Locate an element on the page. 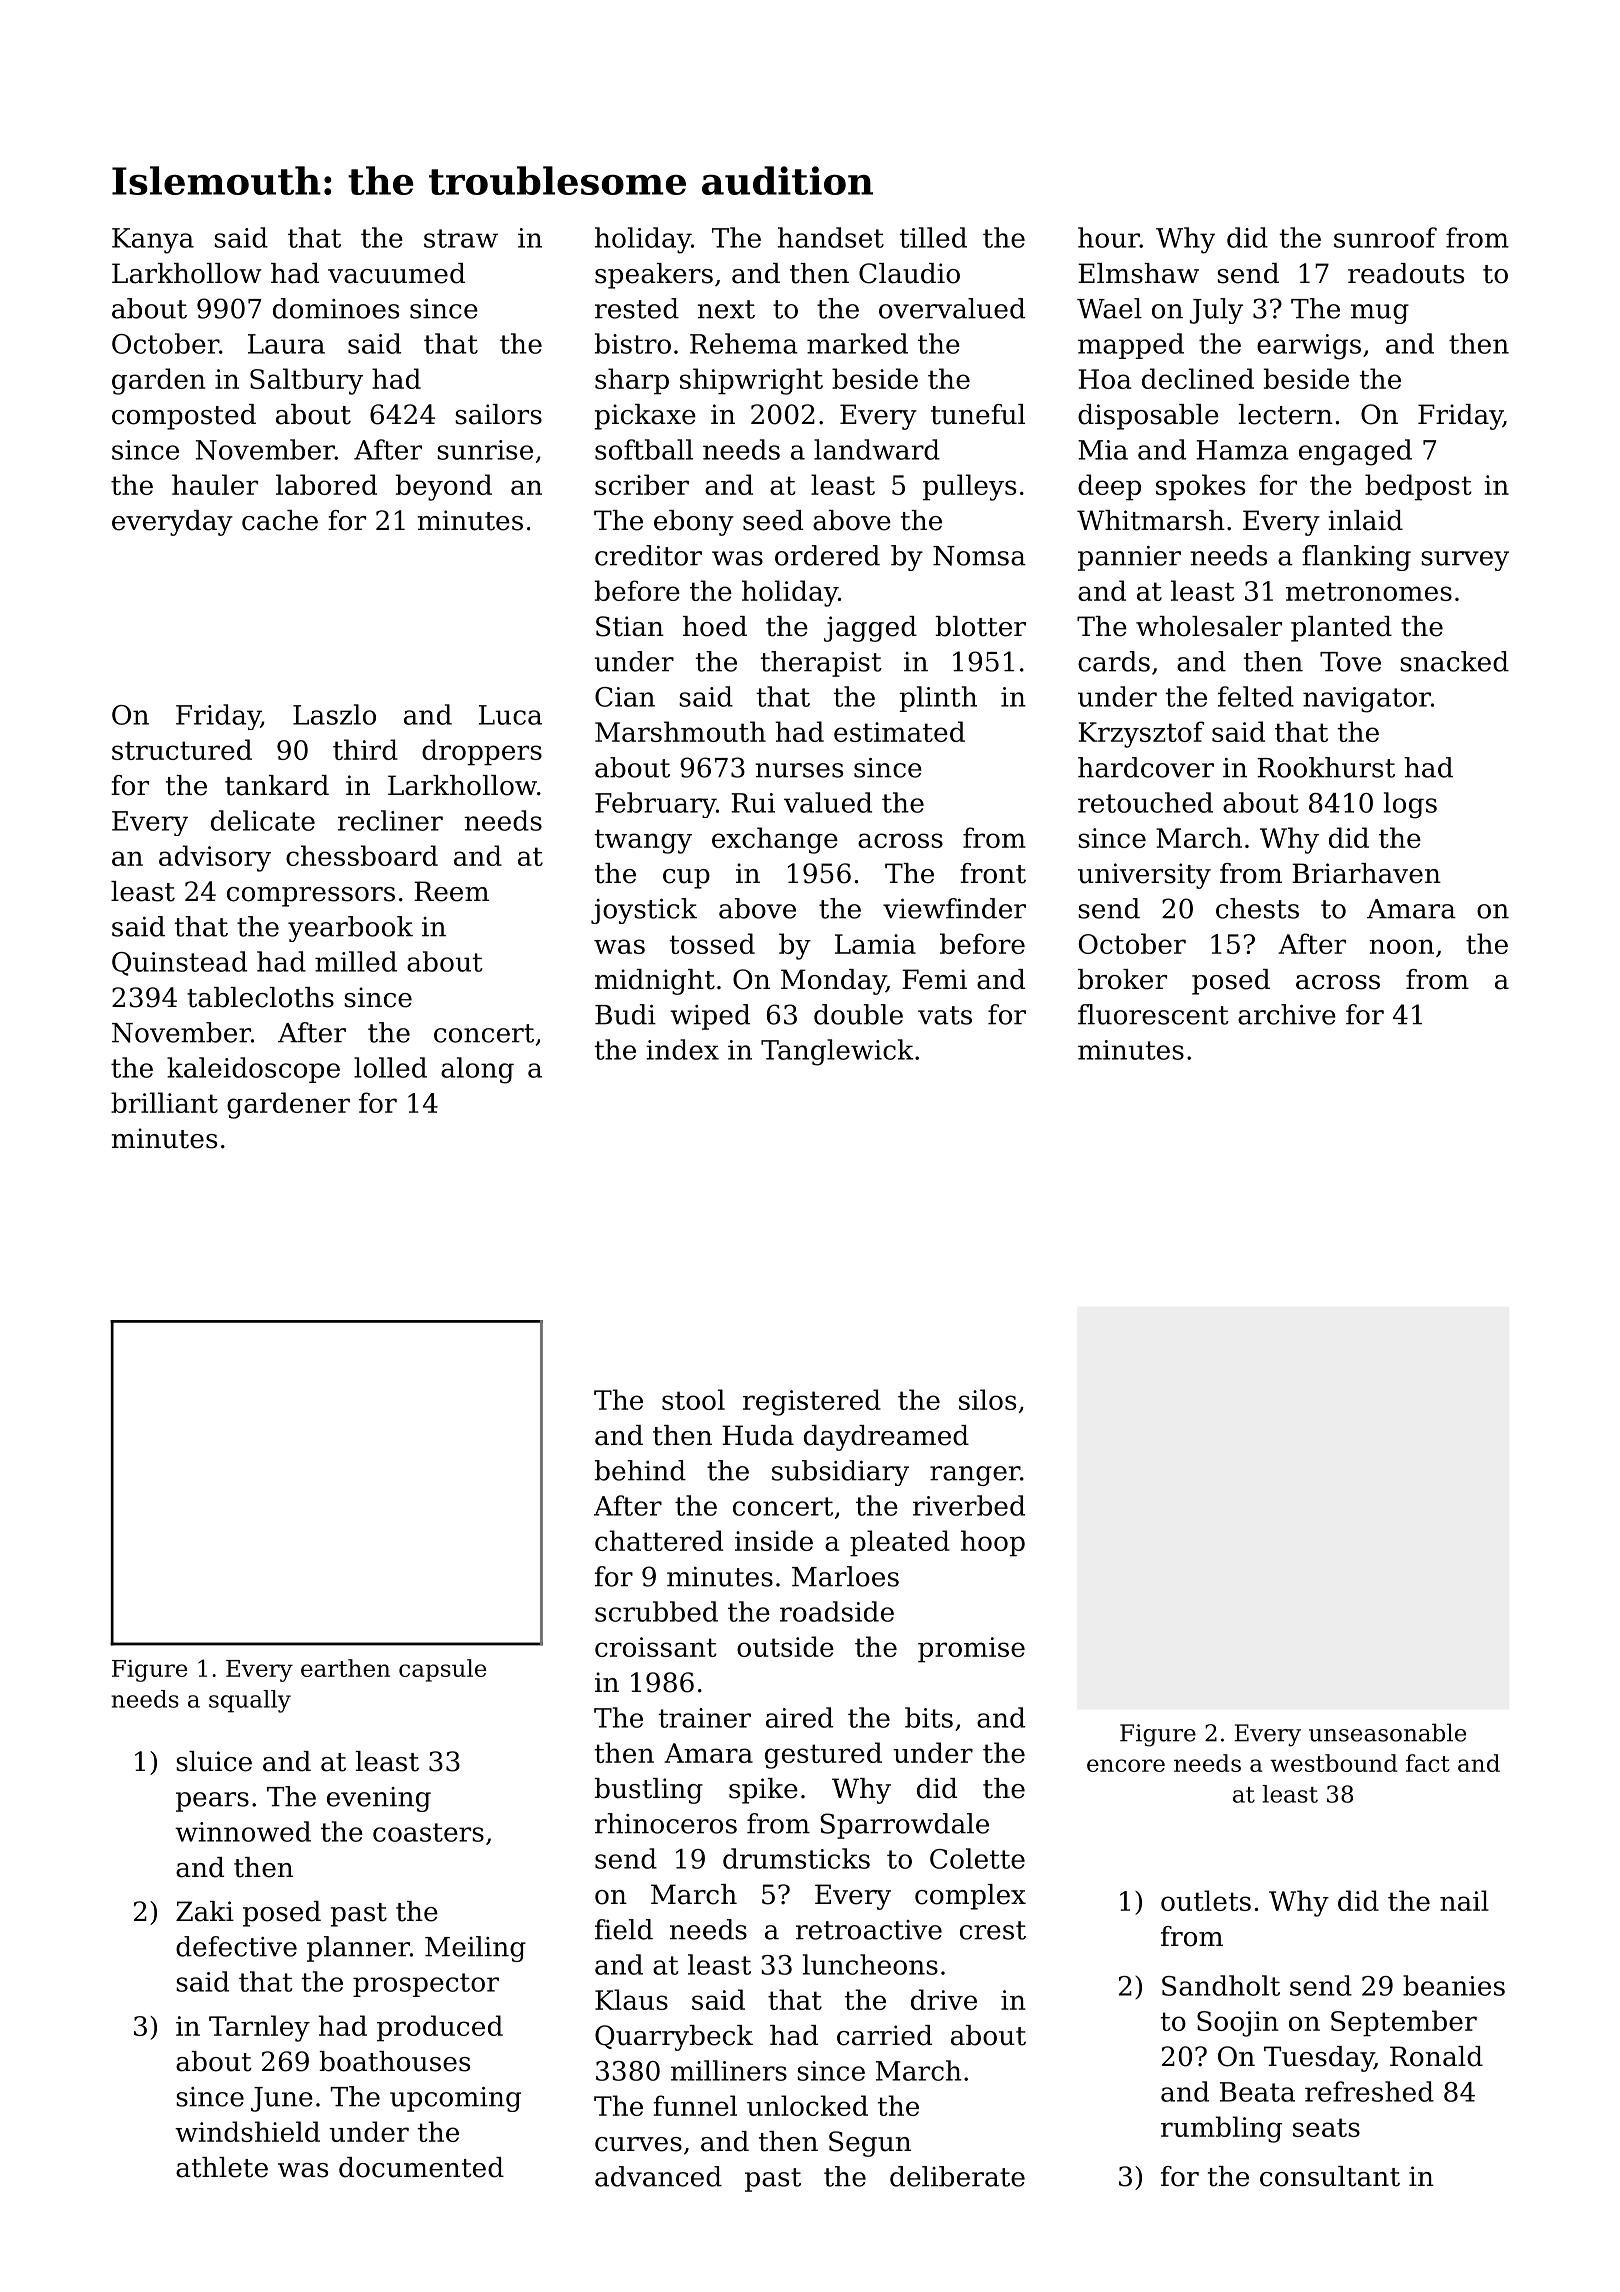 Image resolution: width=1620 pixels, height=2292 pixels. Saltbury is located at coordinates (306, 381).
